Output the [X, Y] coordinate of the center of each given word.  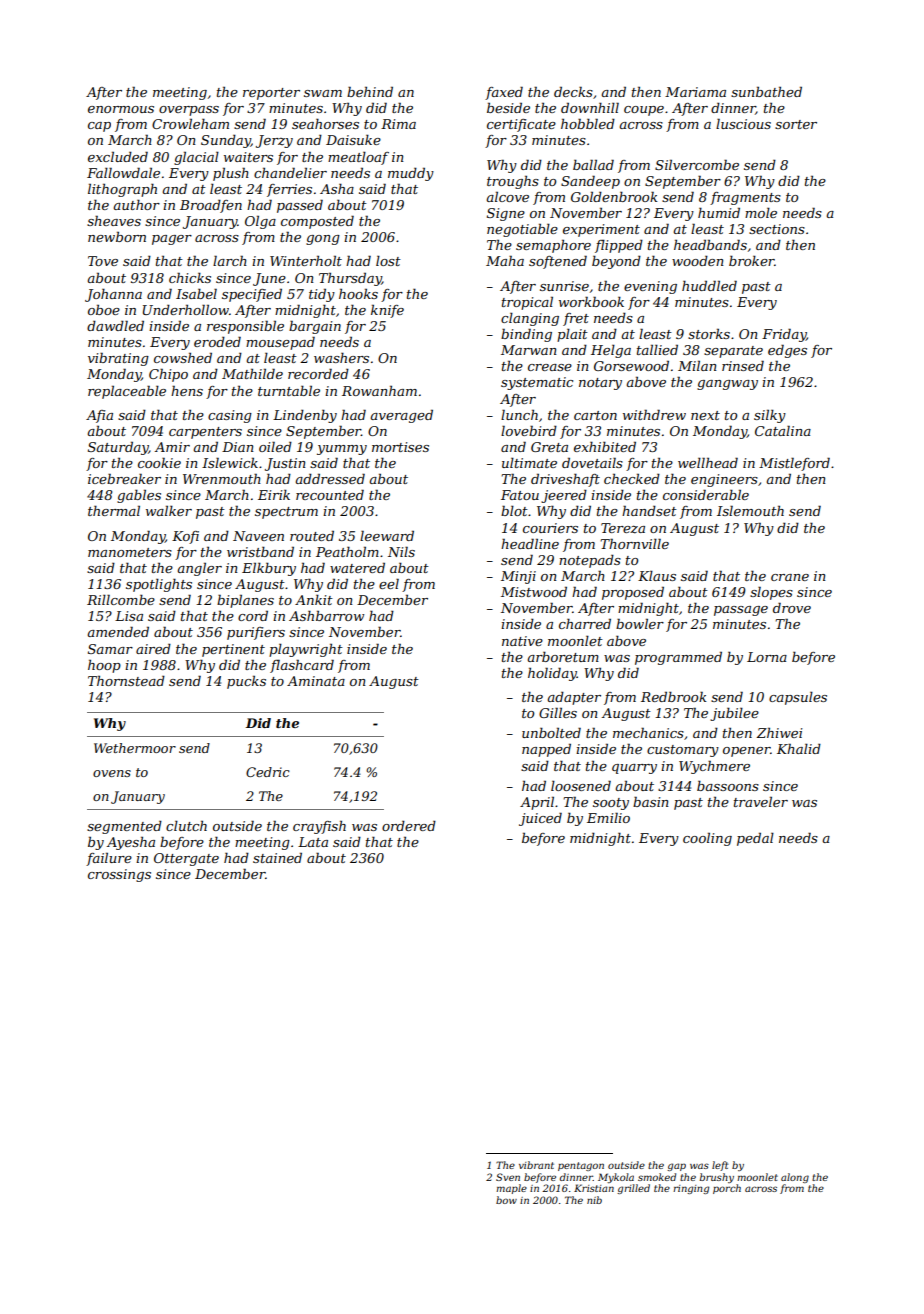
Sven [508, 1177]
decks [573, 91]
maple [511, 1189]
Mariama [695, 92]
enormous [121, 109]
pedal [755, 839]
